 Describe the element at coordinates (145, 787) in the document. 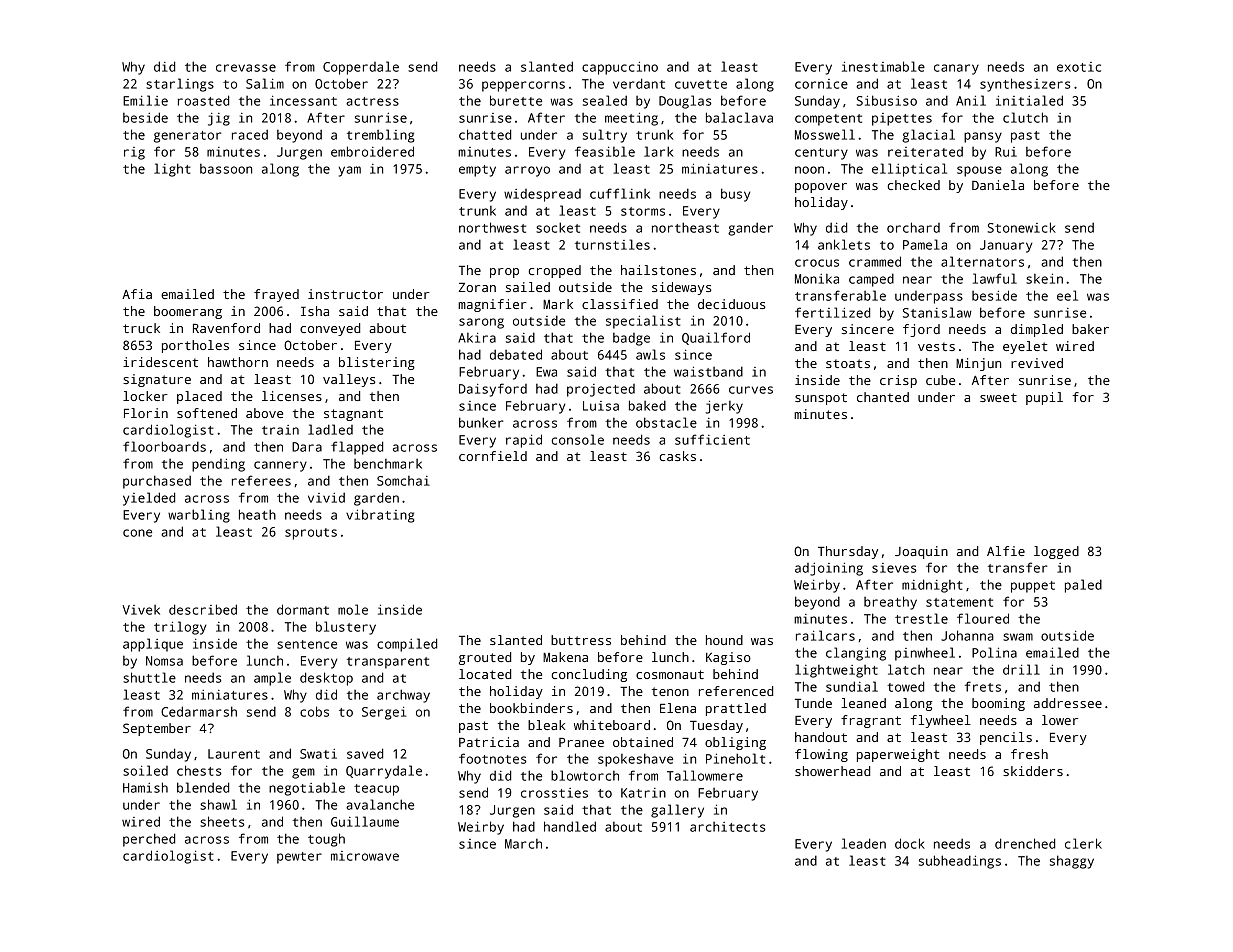

I see `Hamish` at that location.
